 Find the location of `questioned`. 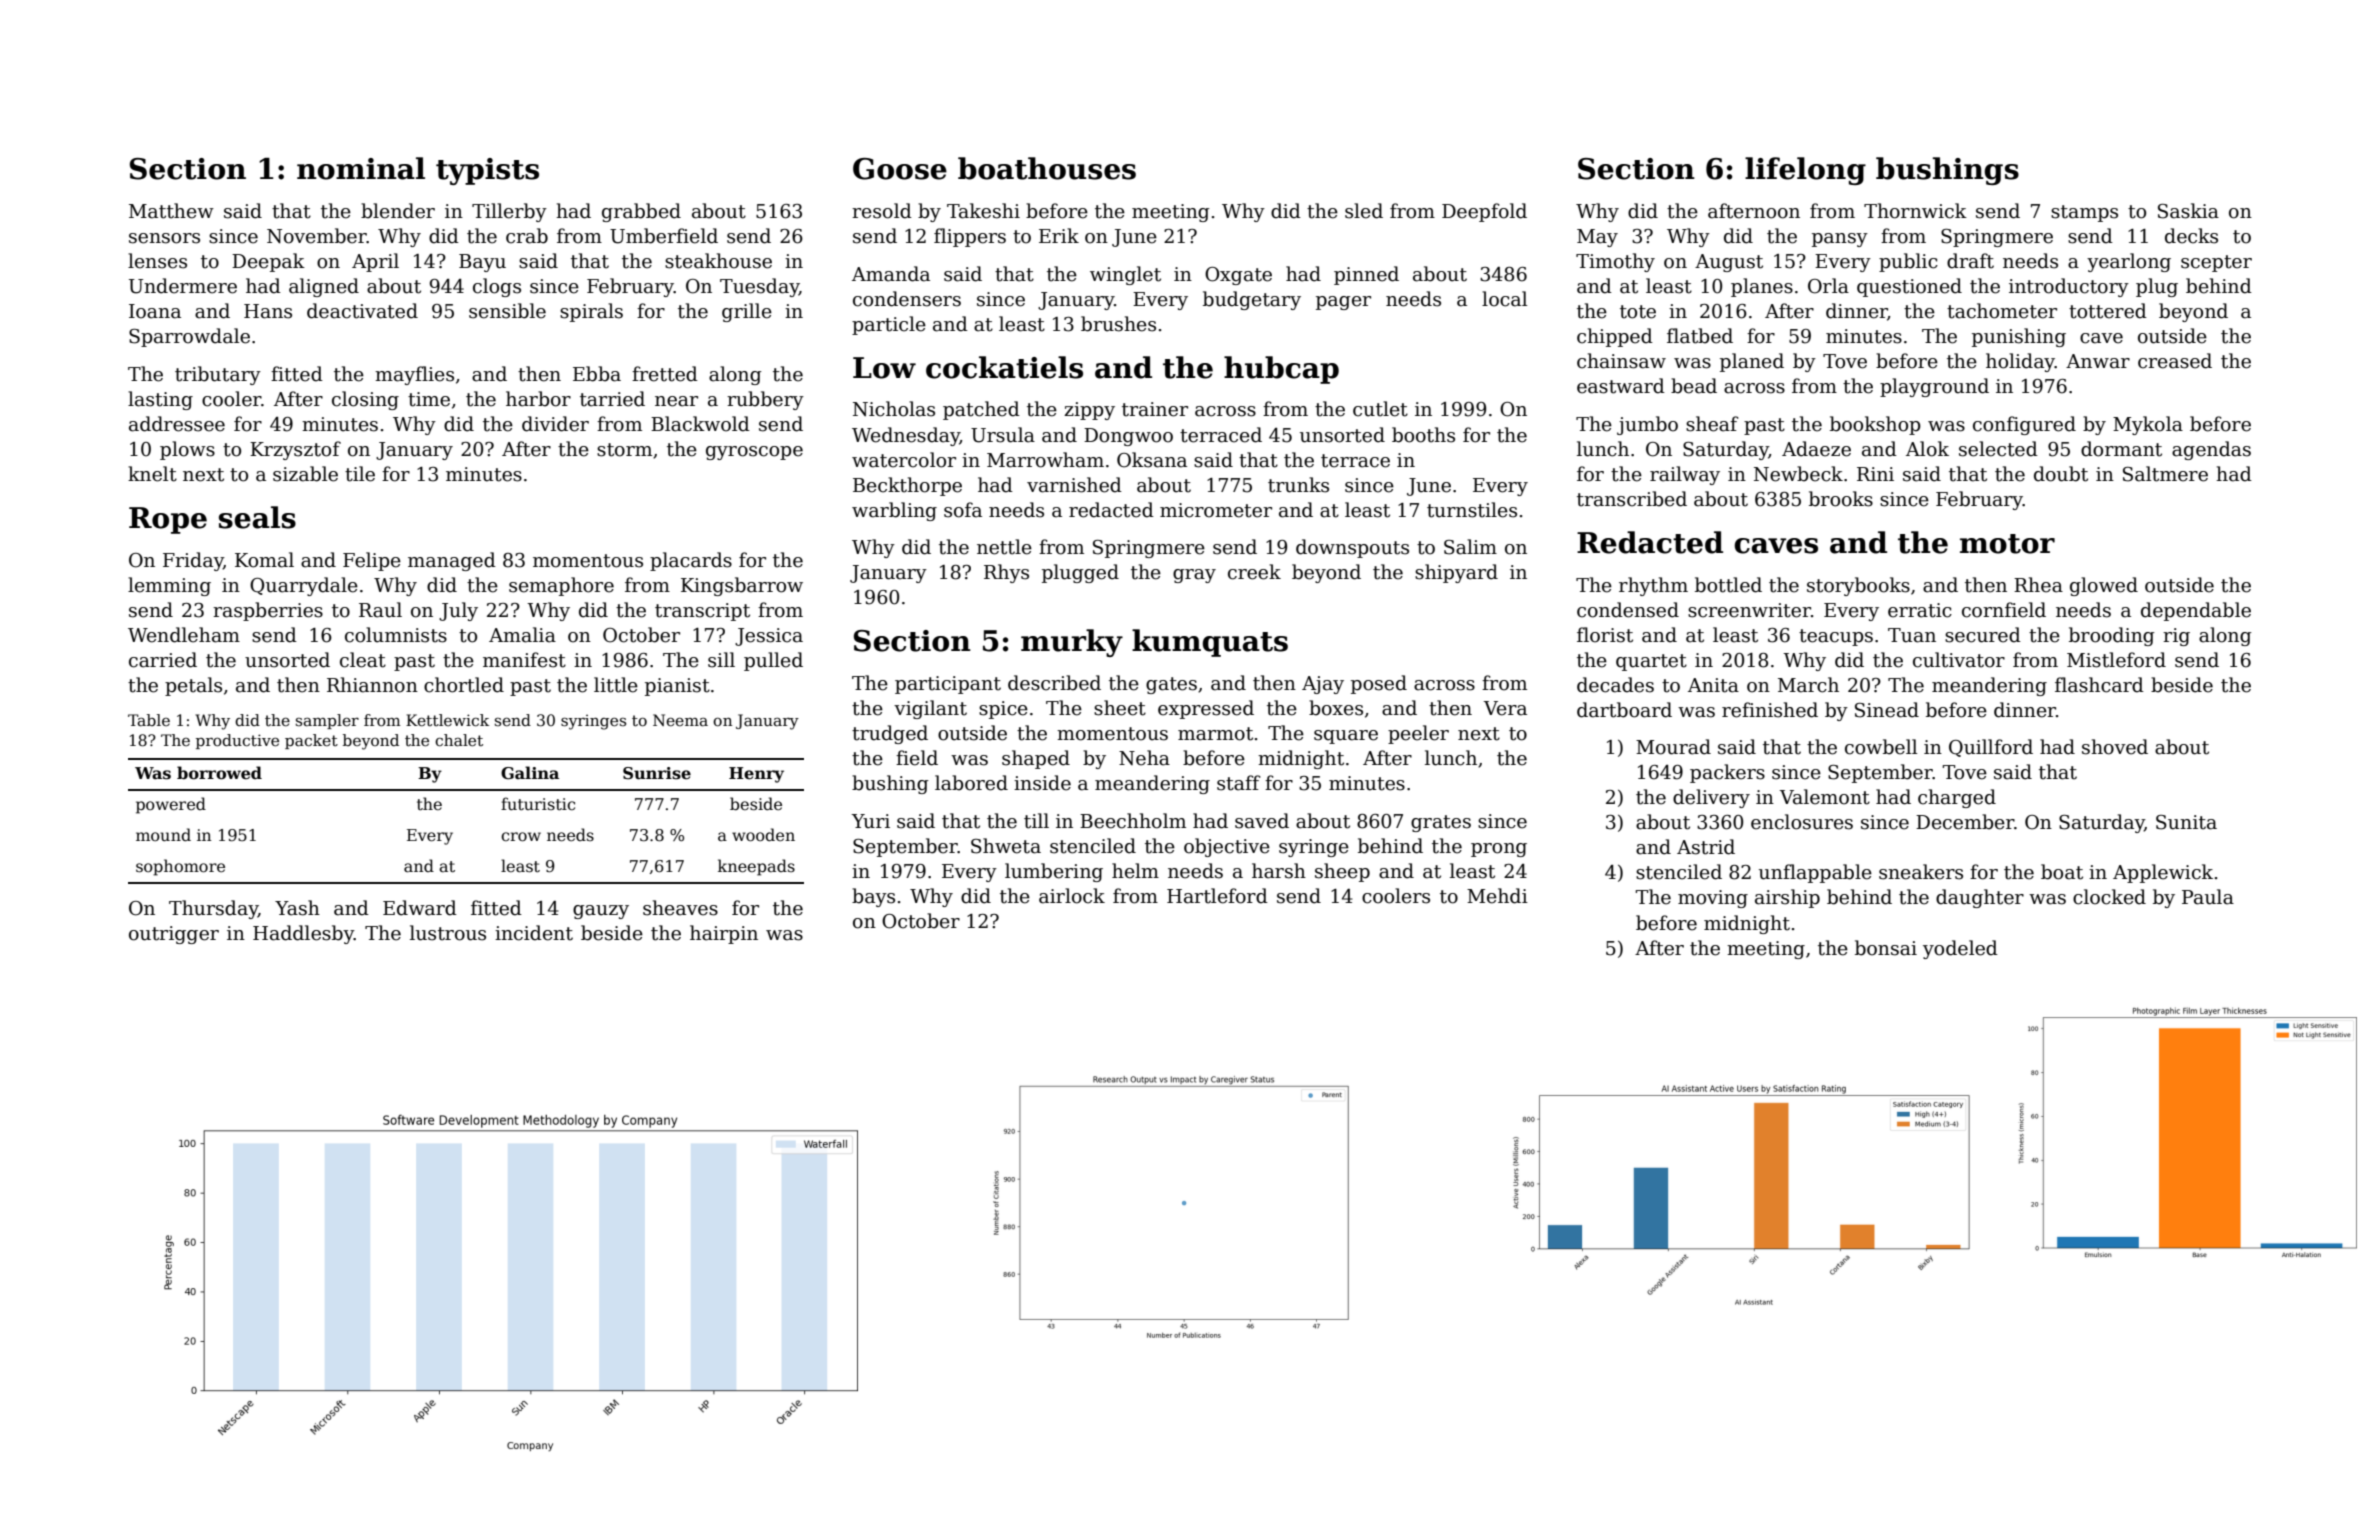

questioned is located at coordinates (1909, 287).
